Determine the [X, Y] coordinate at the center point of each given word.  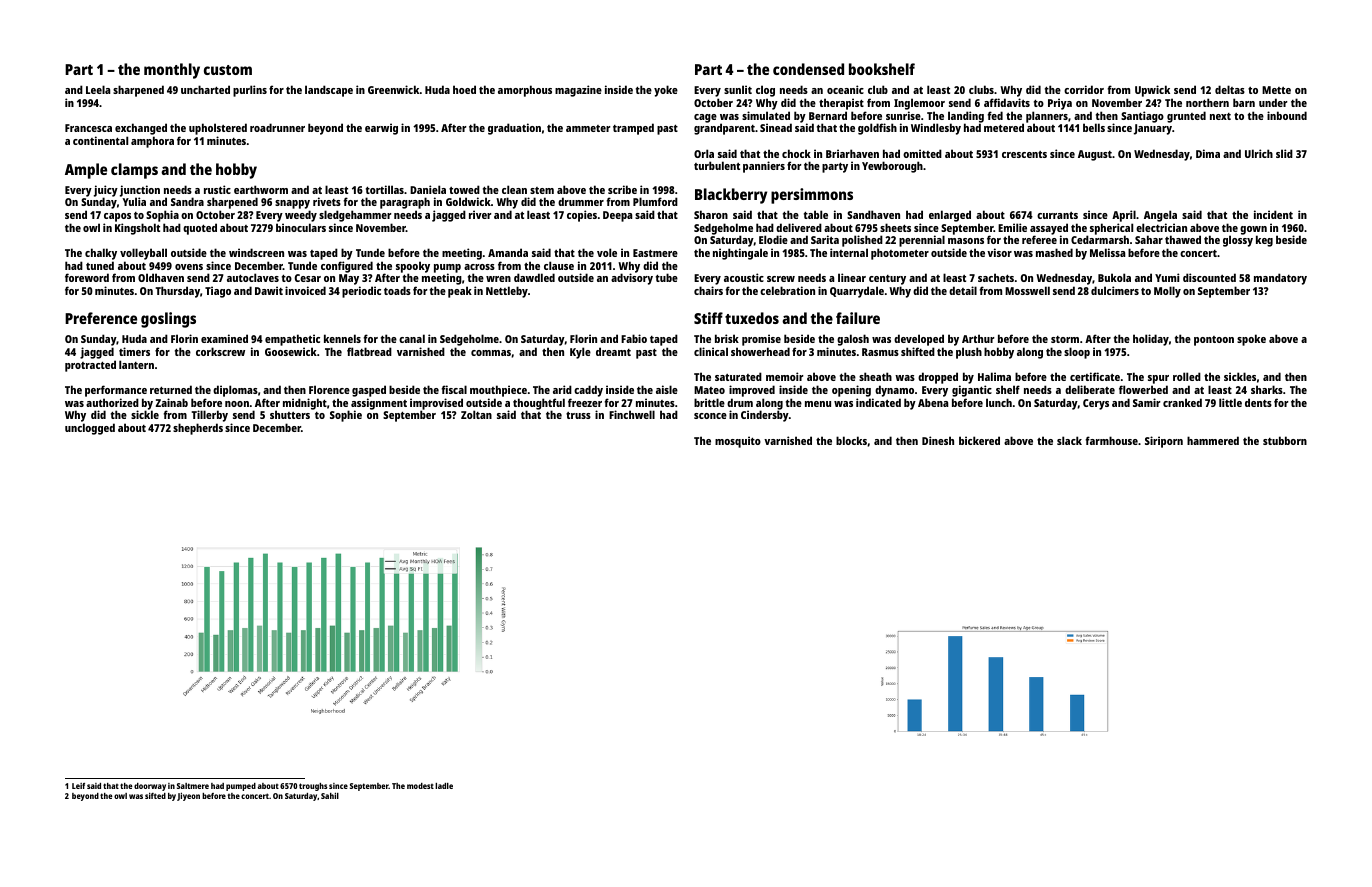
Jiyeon [188, 796]
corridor [1084, 89]
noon [237, 404]
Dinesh [938, 440]
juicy [106, 191]
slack [1069, 440]
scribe [622, 189]
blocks [851, 440]
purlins [250, 91]
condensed [808, 69]
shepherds [198, 429]
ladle [444, 786]
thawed [1183, 239]
